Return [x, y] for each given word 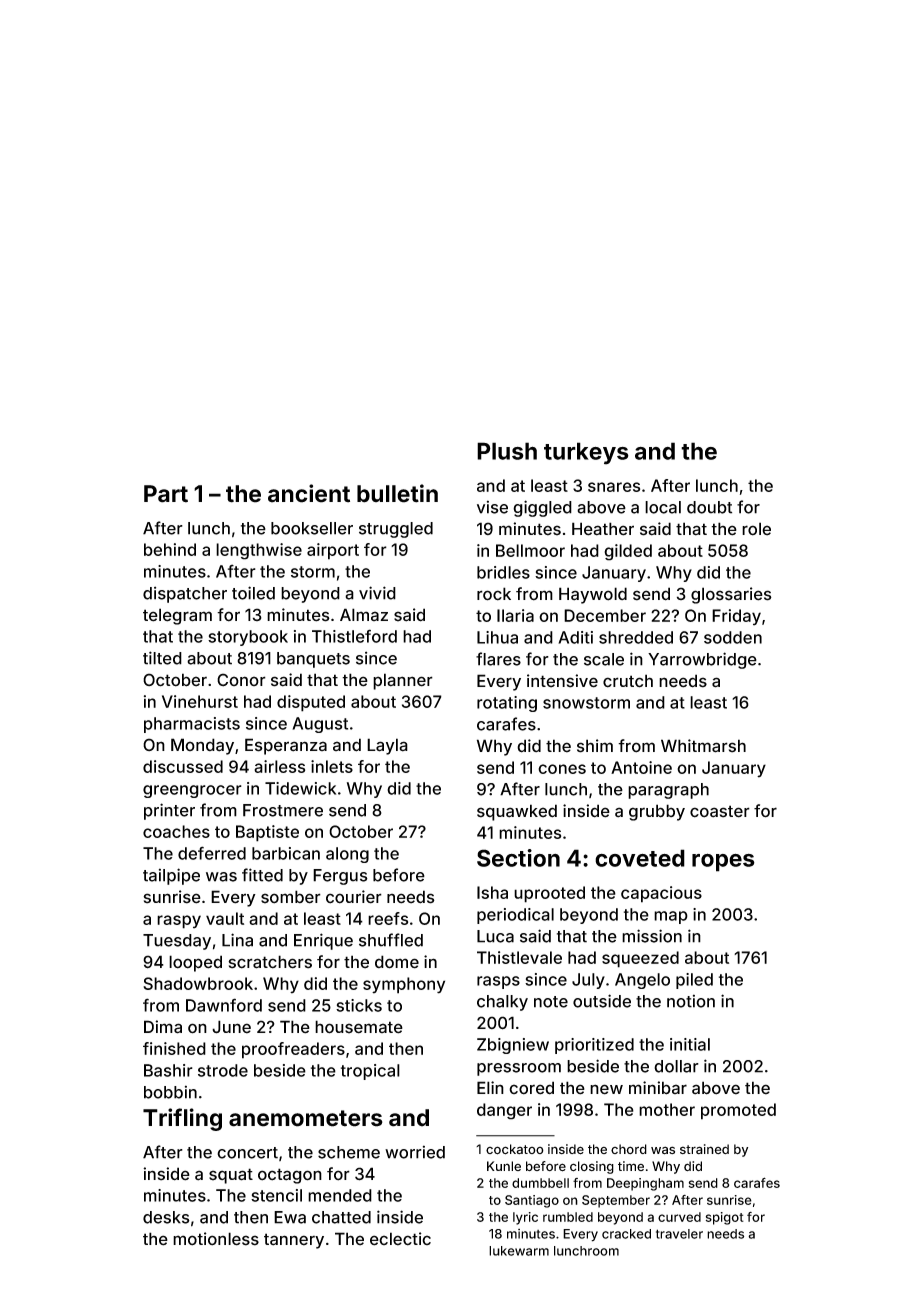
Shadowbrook [198, 983]
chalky [502, 1003]
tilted [162, 658]
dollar [676, 1066]
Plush [507, 451]
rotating [507, 704]
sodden [733, 637]
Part [166, 494]
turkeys [586, 453]
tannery [294, 1241]
